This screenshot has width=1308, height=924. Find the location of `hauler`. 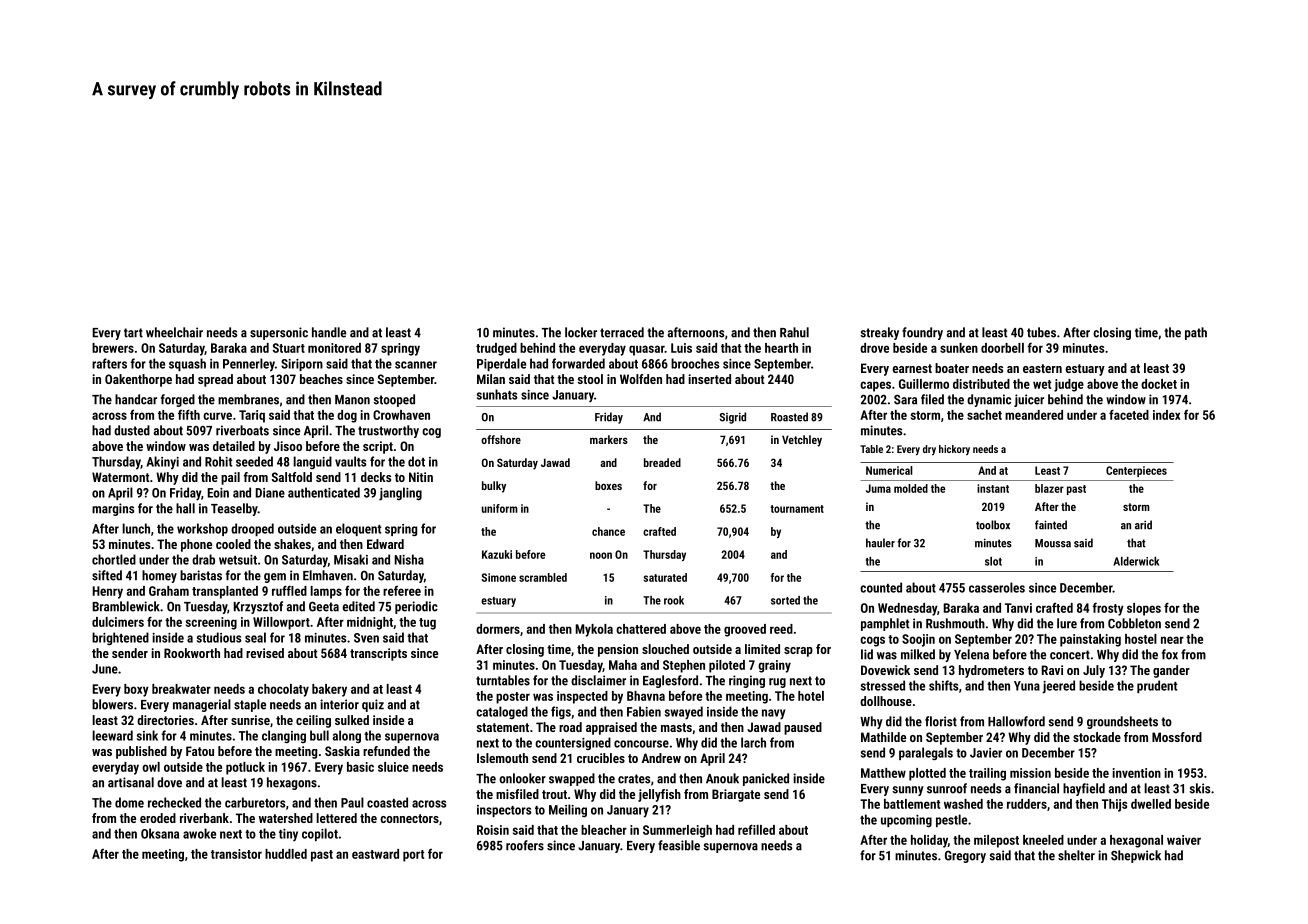

hauler is located at coordinates (880, 543).
